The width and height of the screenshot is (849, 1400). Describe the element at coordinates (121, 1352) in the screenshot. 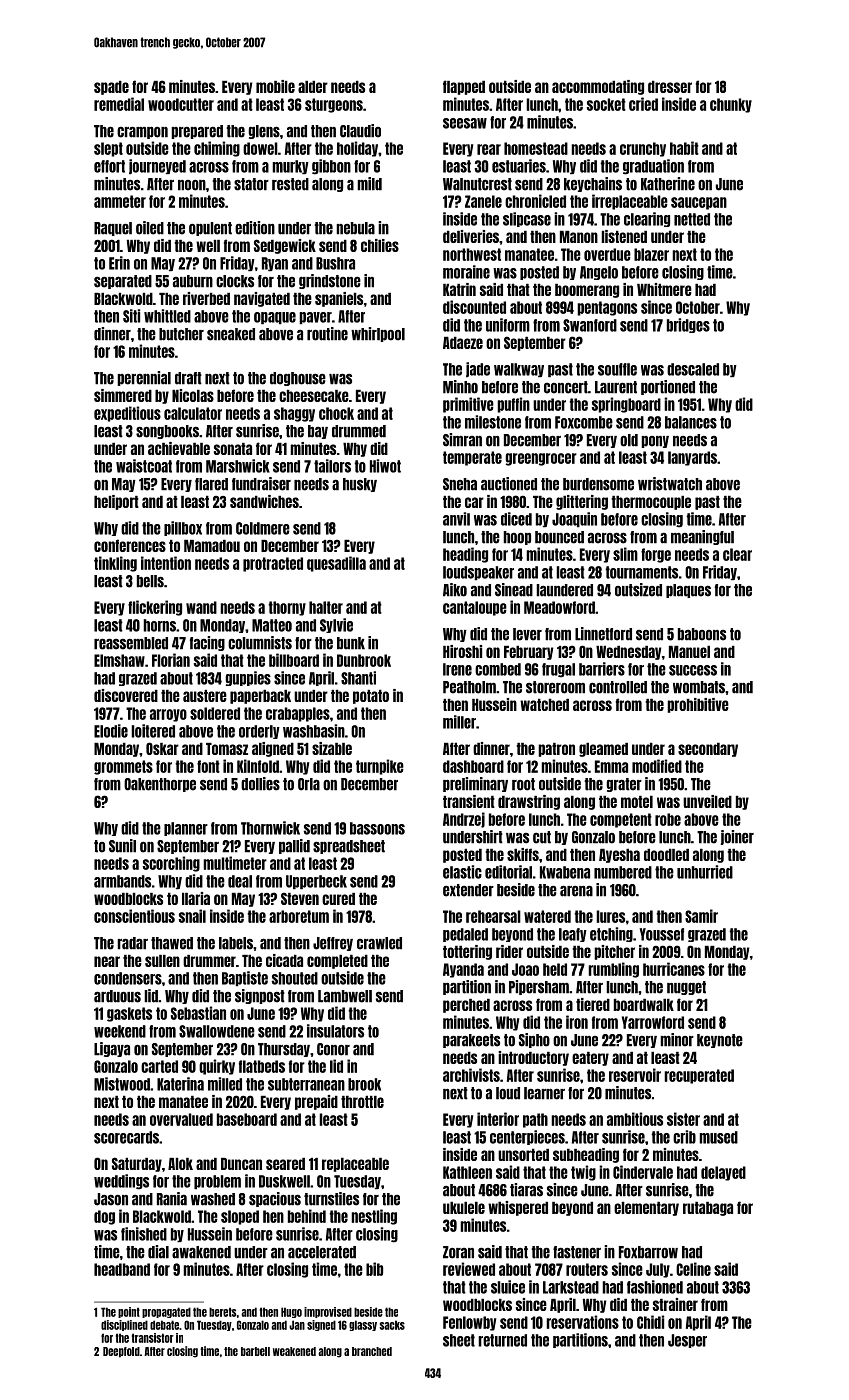

I see `Deepfold` at that location.
